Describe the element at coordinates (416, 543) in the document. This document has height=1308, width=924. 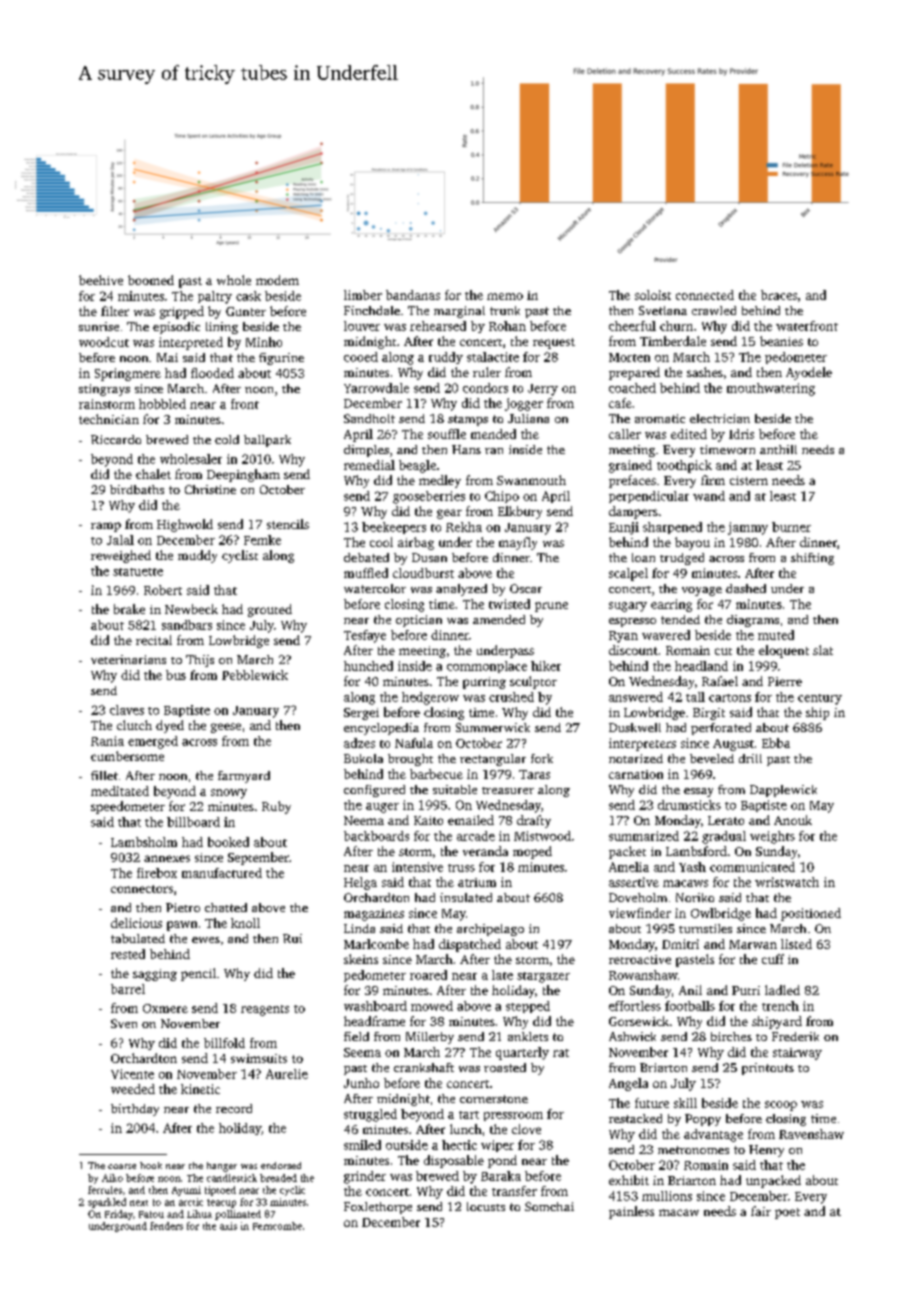
I see `airbag` at that location.
